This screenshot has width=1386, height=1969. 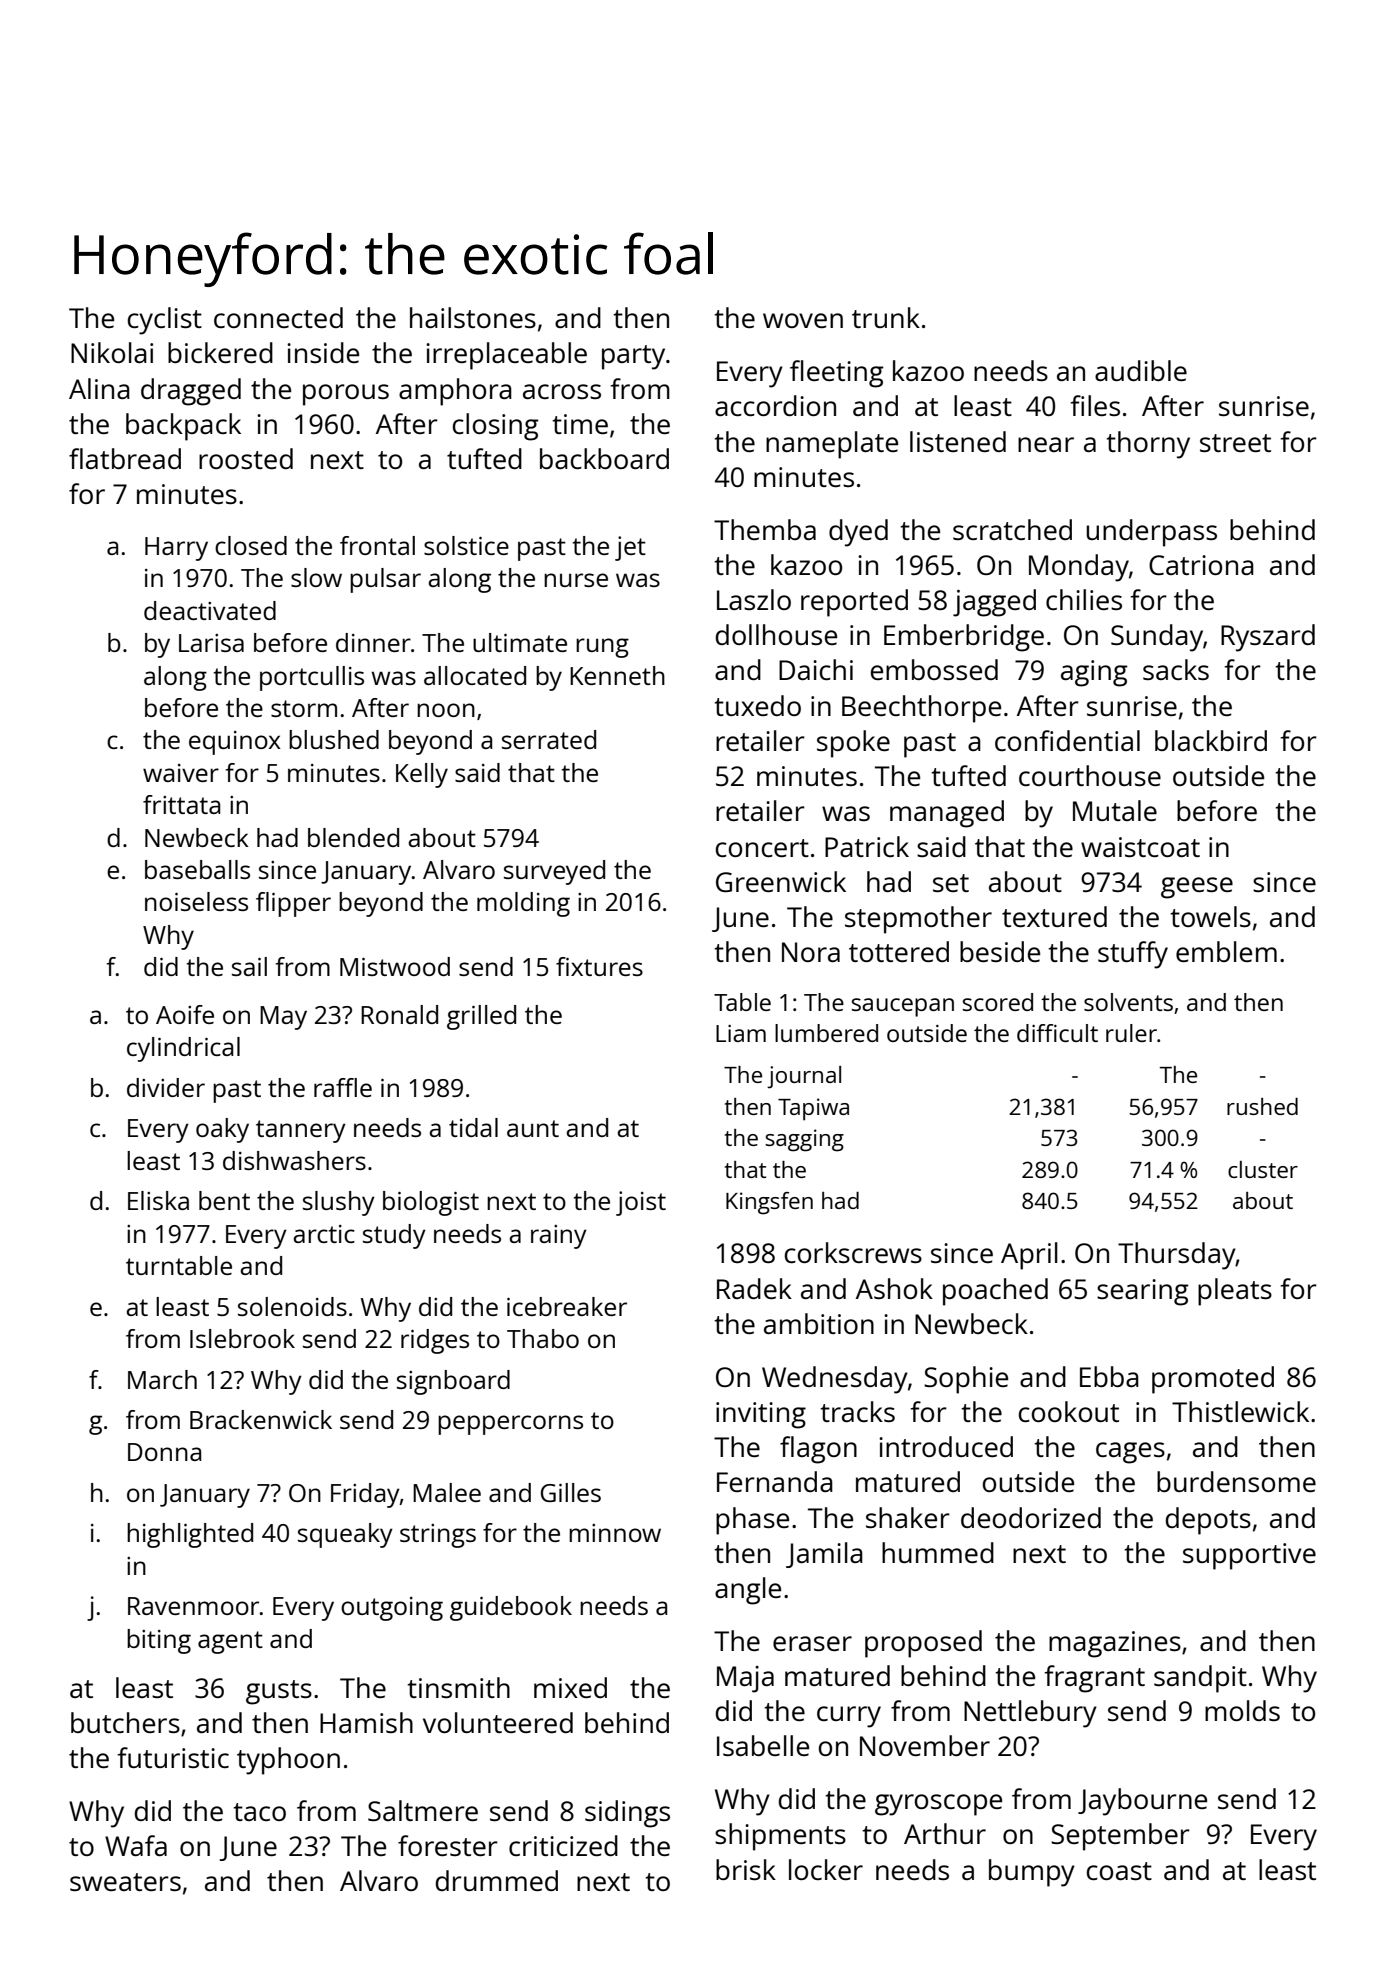 What do you see at coordinates (1131, 1033) in the screenshot?
I see `ruler` at bounding box center [1131, 1033].
